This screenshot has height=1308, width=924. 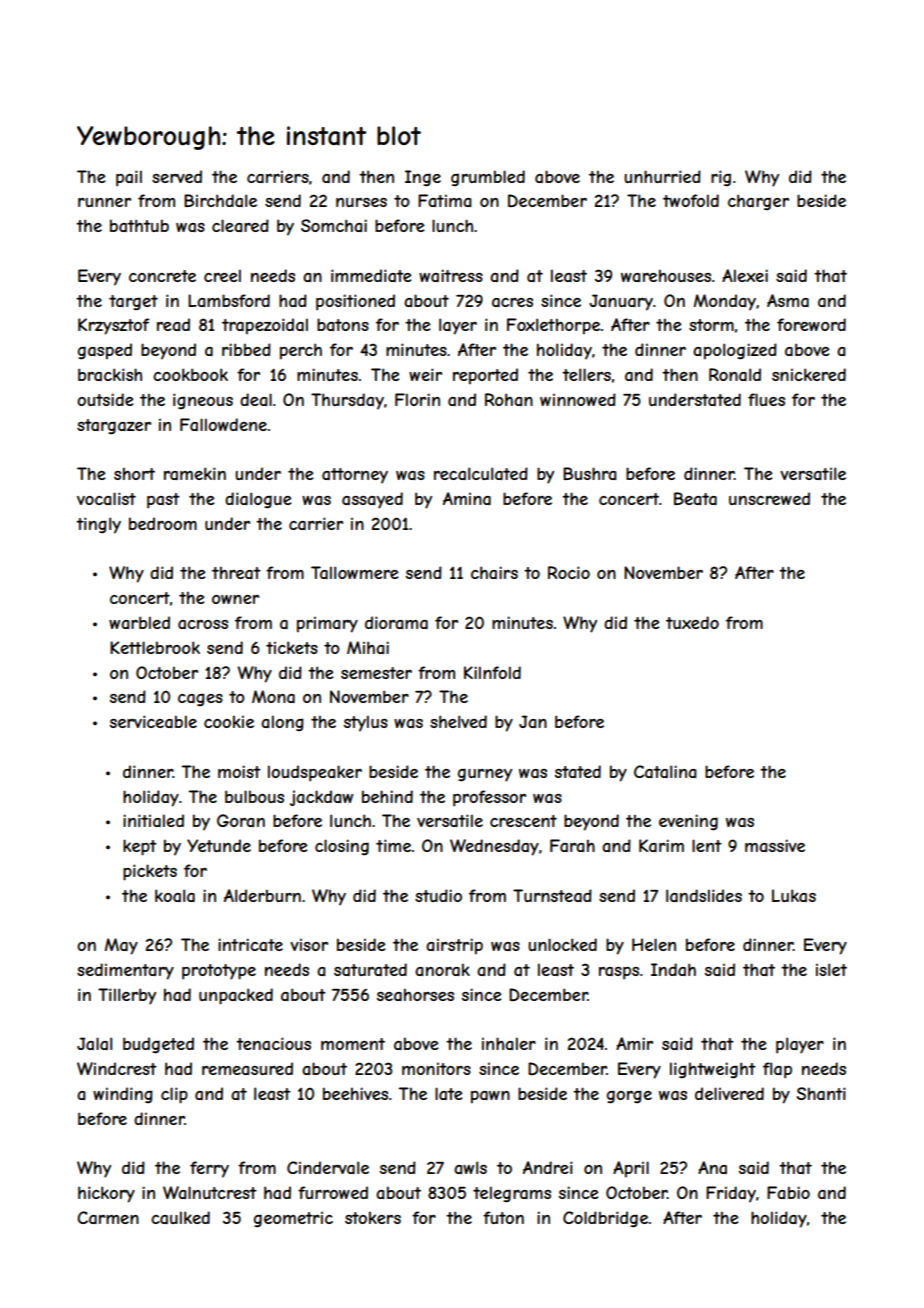 What do you see at coordinates (721, 178) in the screenshot?
I see `rig` at bounding box center [721, 178].
